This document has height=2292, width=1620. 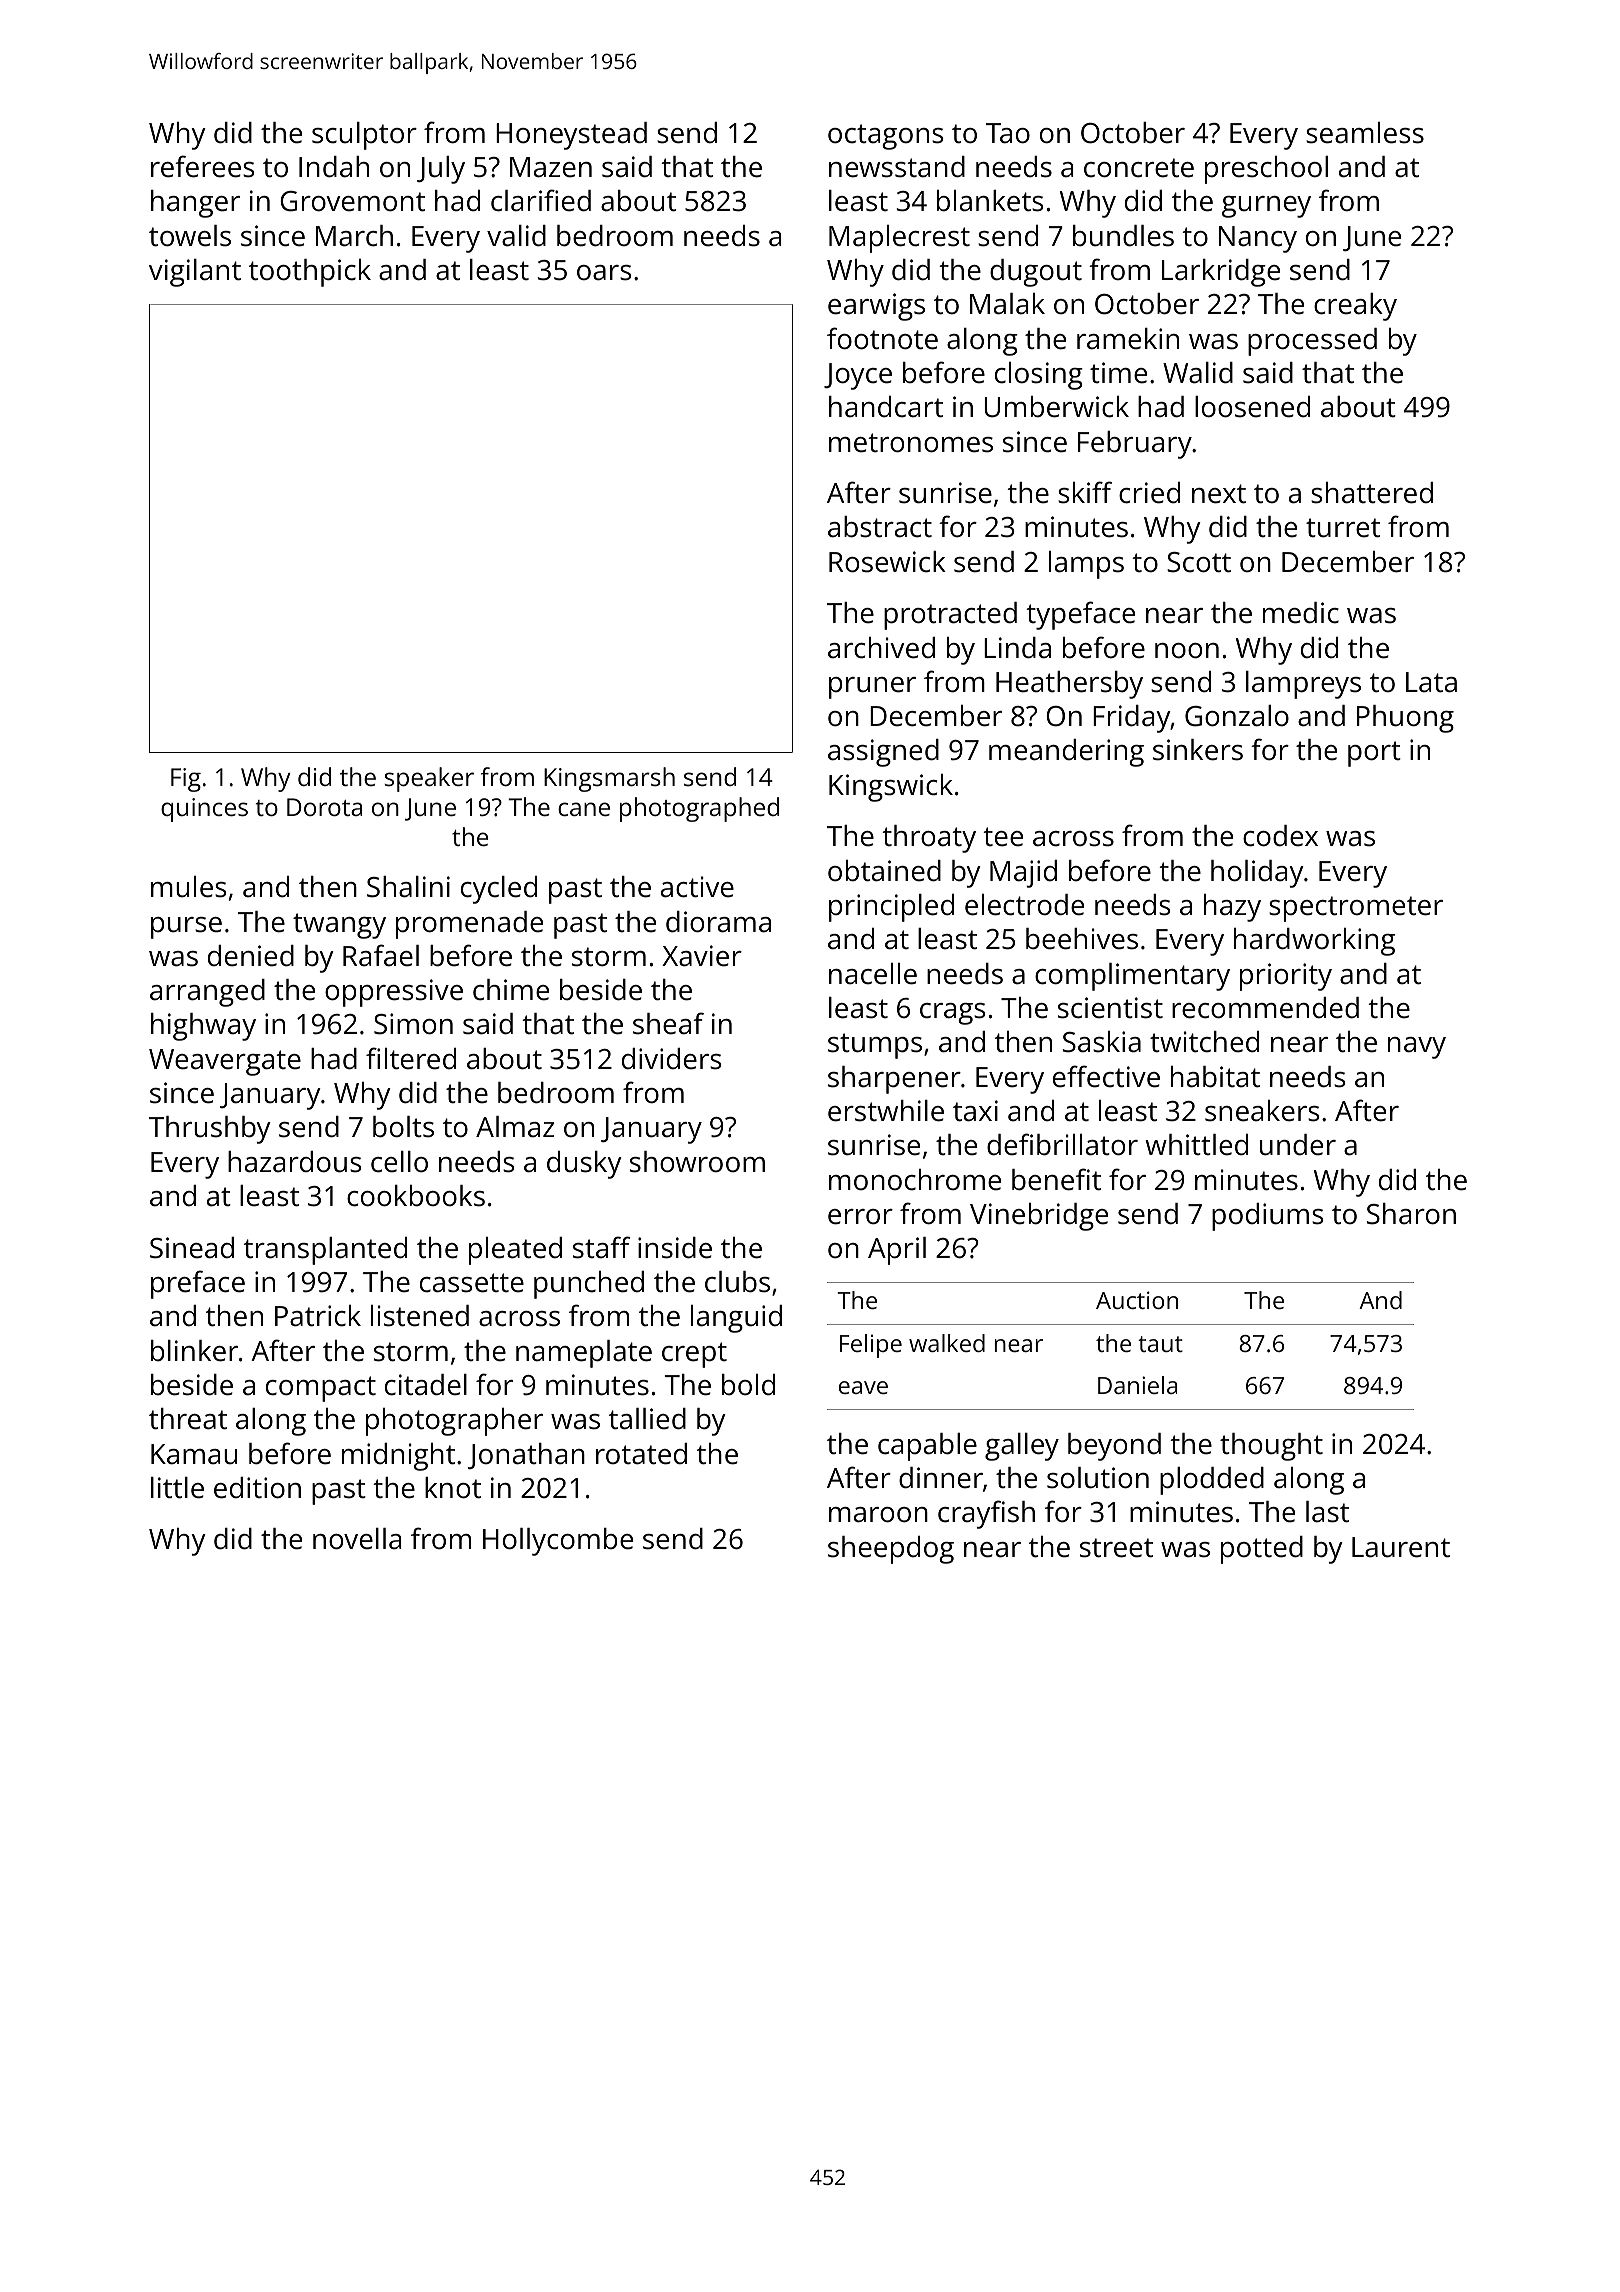 What do you see at coordinates (186, 780) in the document?
I see `Fig` at bounding box center [186, 780].
